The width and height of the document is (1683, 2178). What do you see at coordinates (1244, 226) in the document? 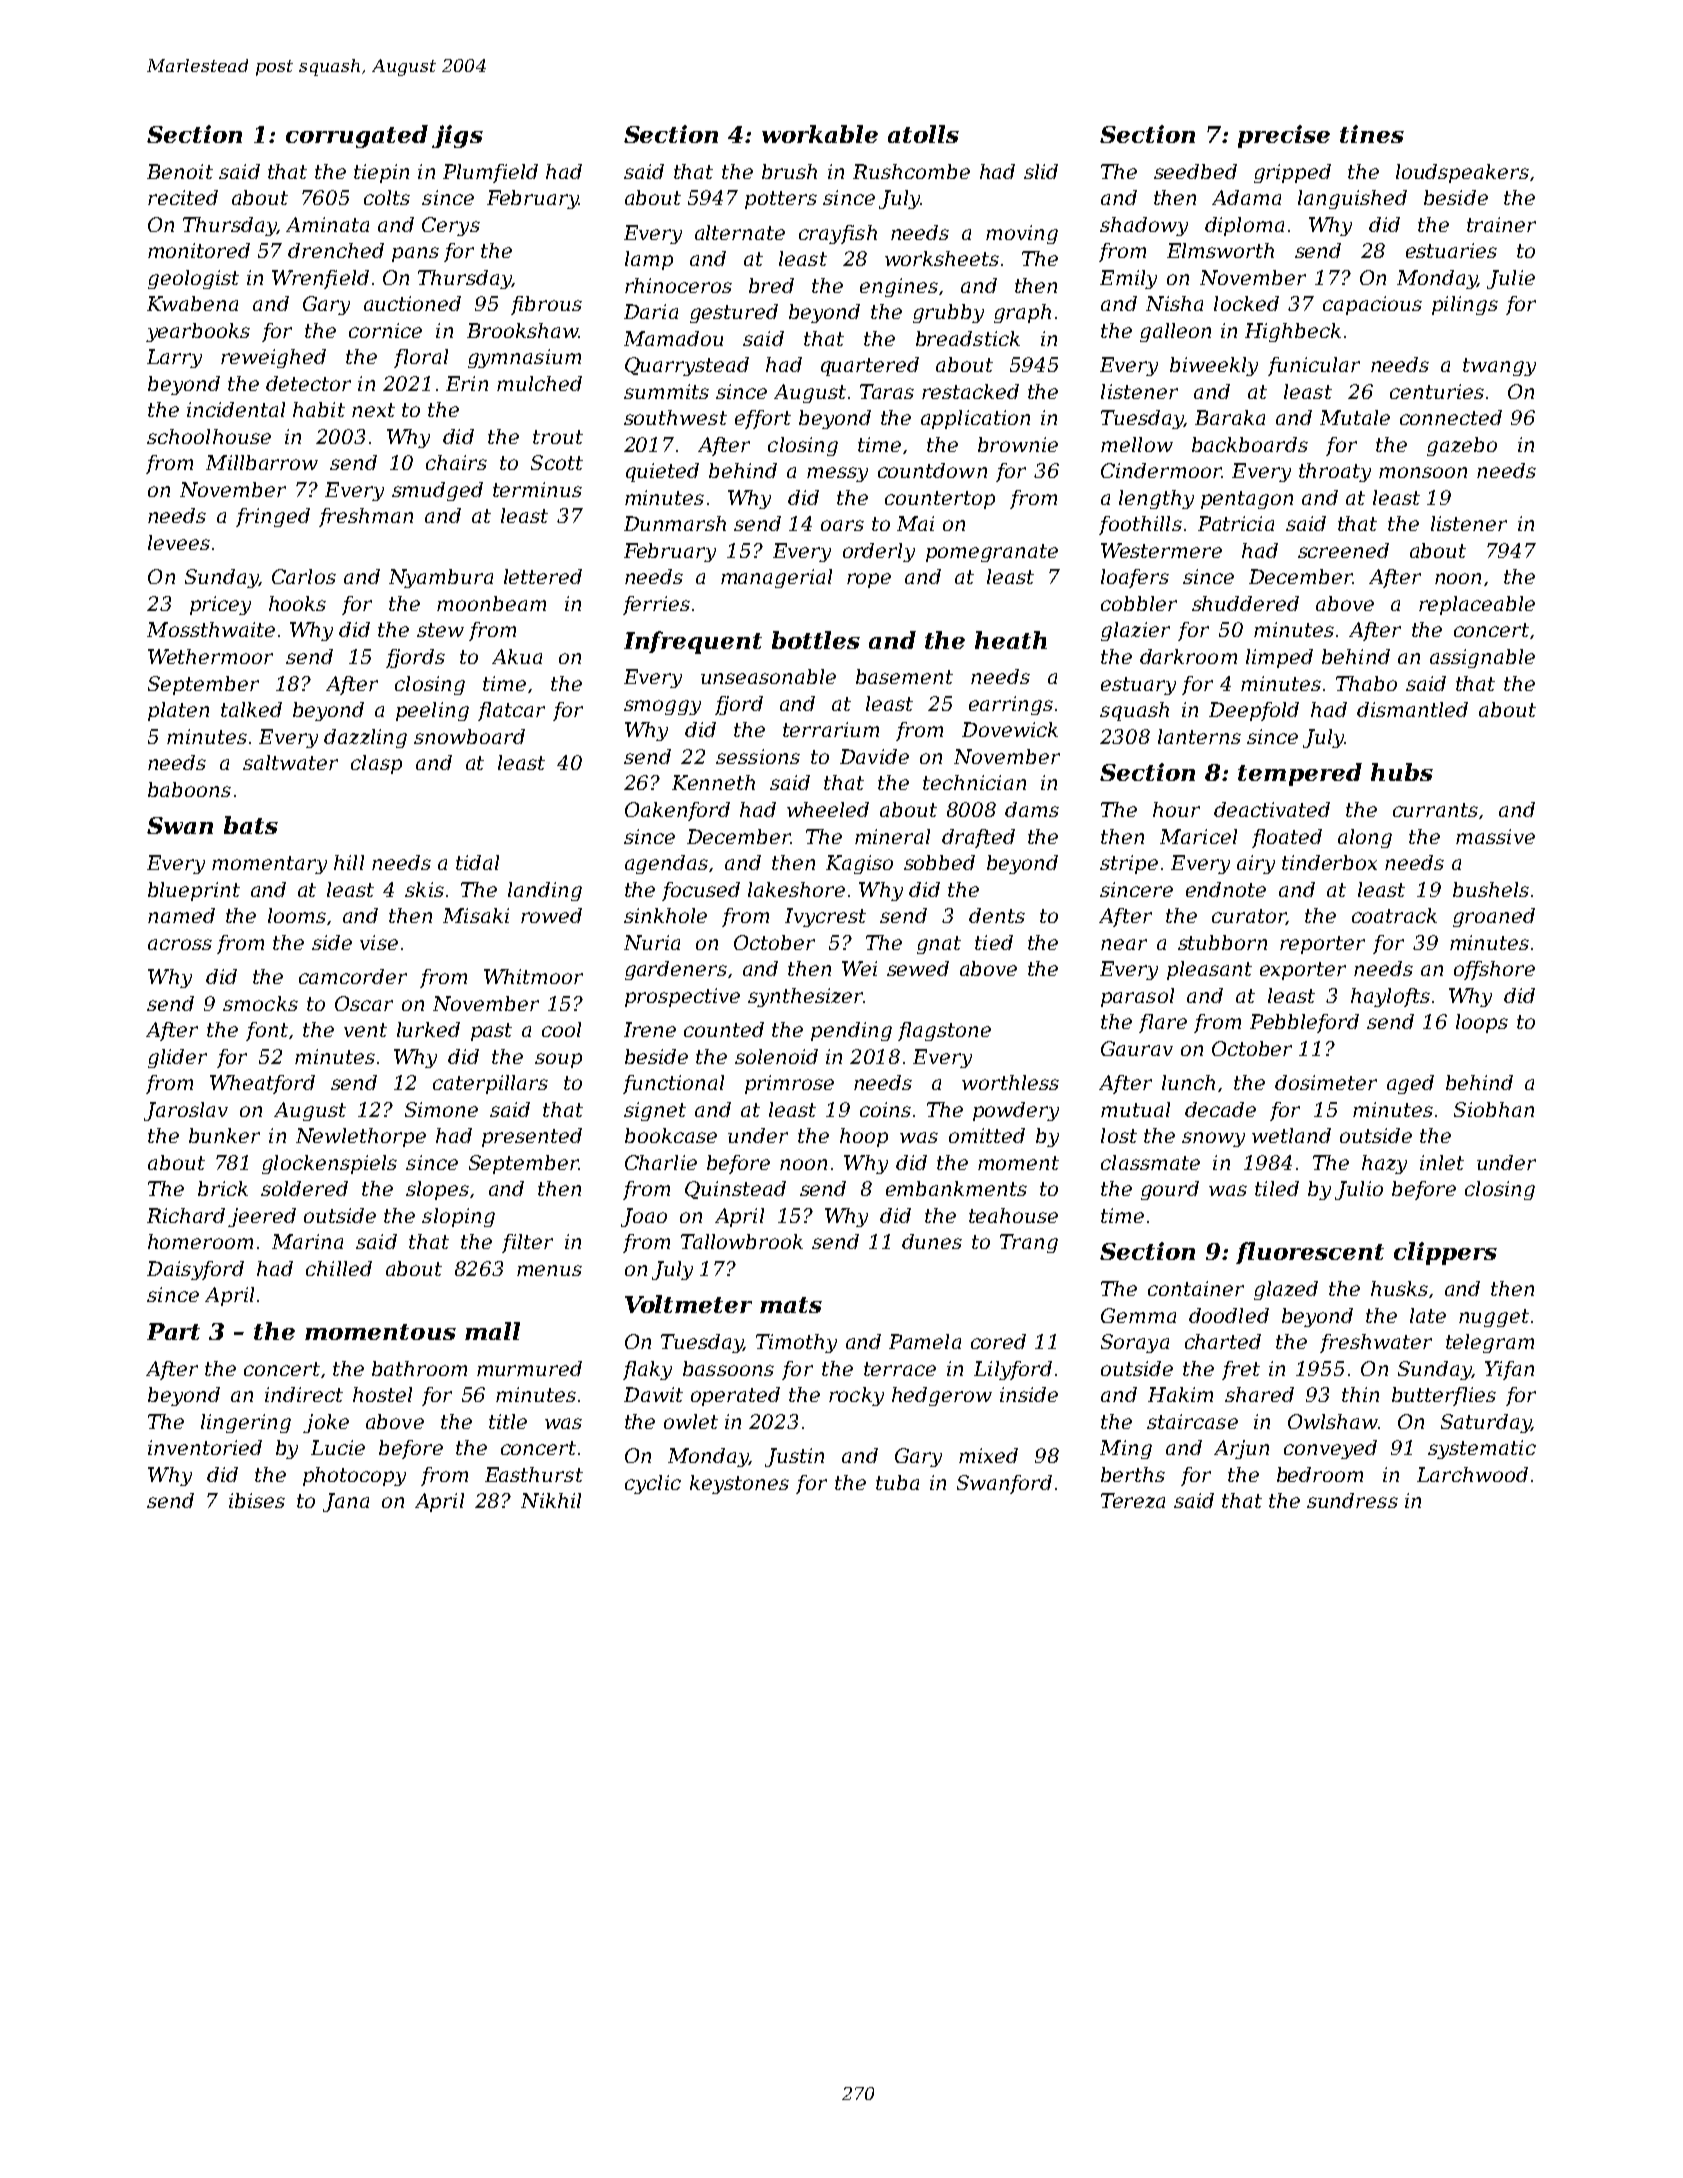
I see `diploma` at bounding box center [1244, 226].
